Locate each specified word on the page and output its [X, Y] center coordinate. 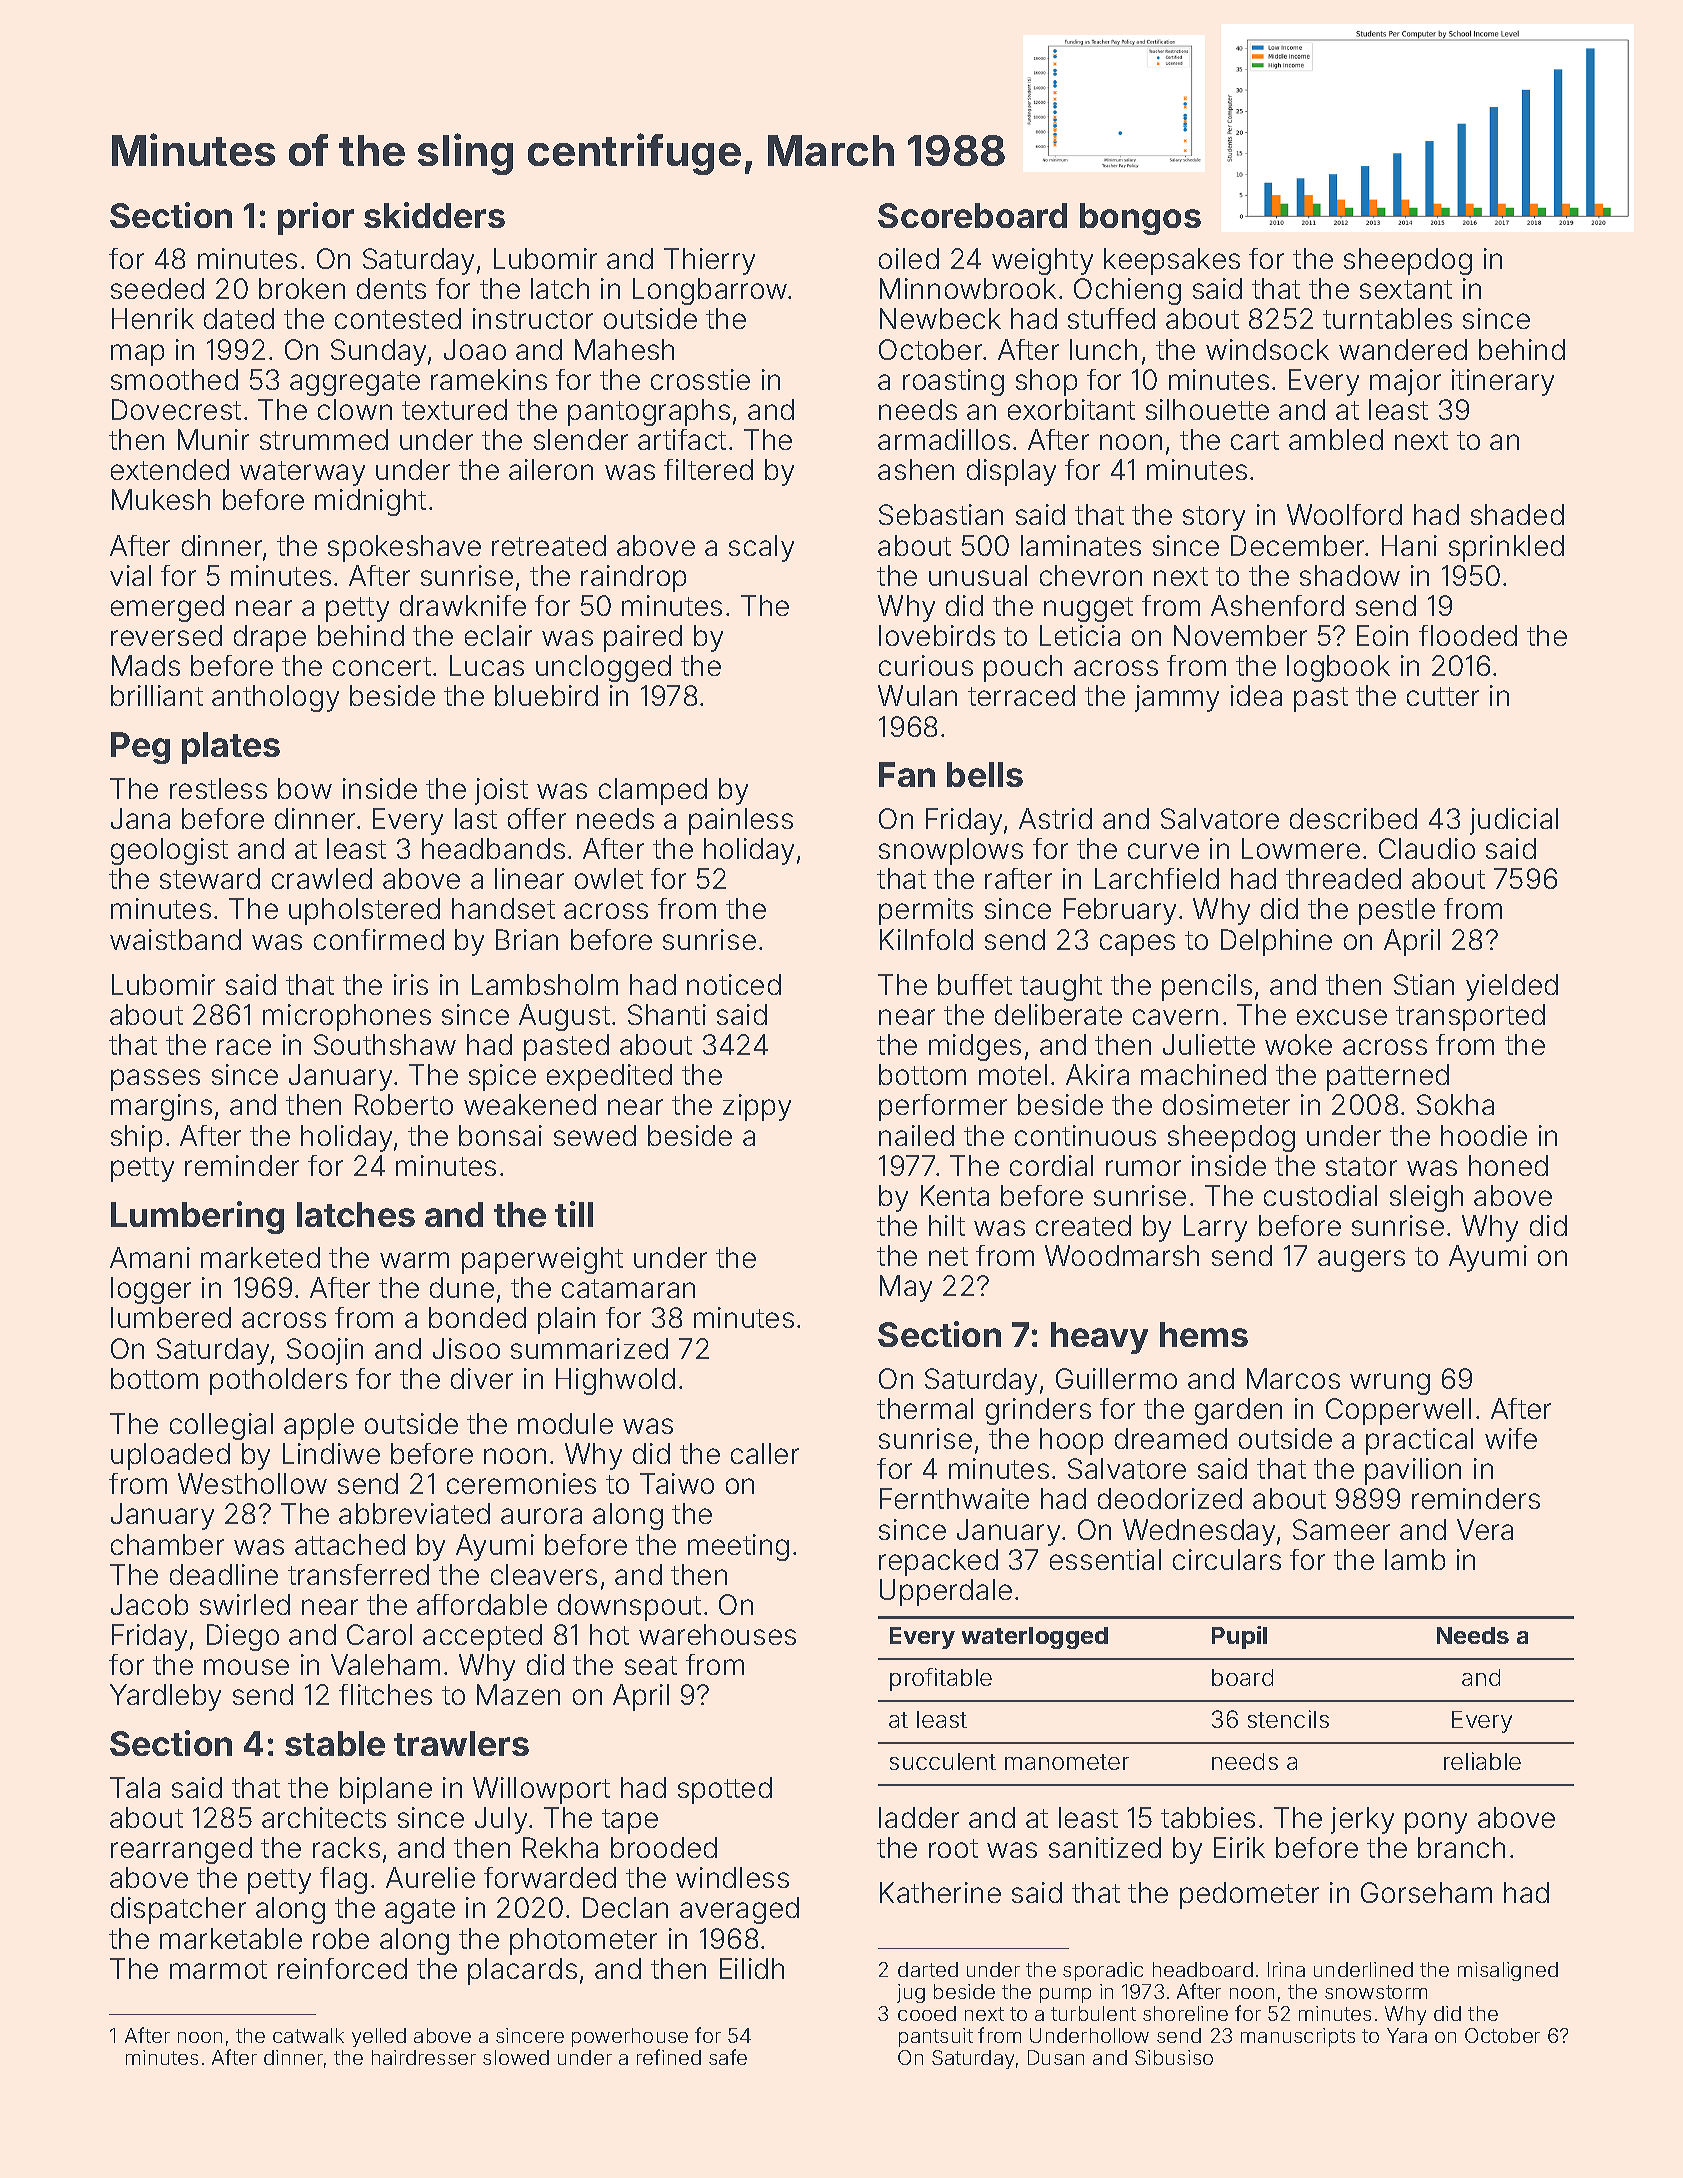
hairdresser [424, 2057]
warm [414, 1260]
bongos [1140, 219]
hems [1204, 1334]
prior [316, 218]
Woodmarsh [1122, 1255]
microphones [347, 1017]
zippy [757, 1107]
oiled [909, 258]
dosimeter [1226, 1104]
